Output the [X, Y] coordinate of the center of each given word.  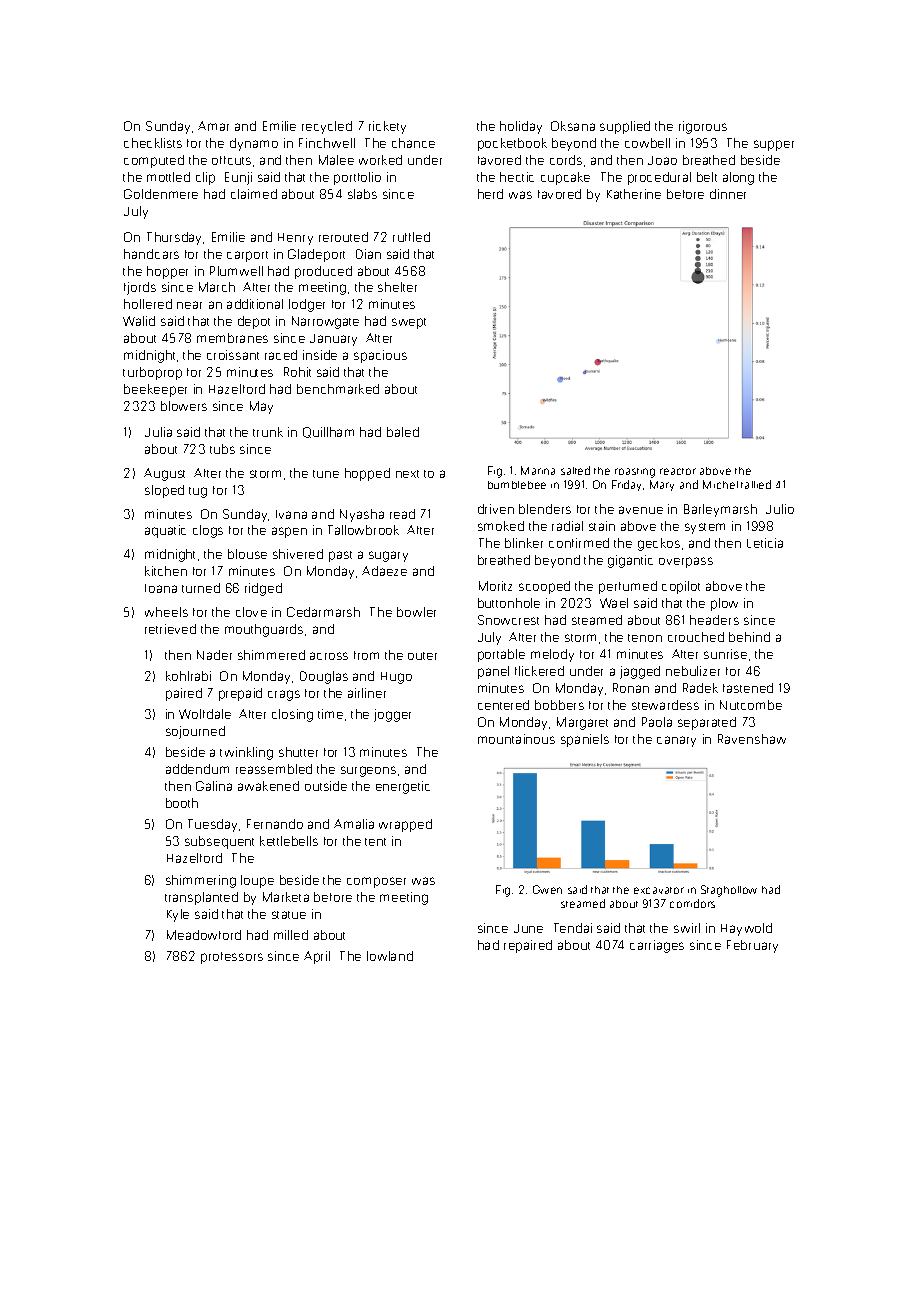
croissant [233, 355]
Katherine [634, 194]
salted [575, 470]
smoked [501, 526]
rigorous [703, 127]
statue [289, 915]
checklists [153, 143]
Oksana [573, 126]
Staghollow [729, 891]
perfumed [628, 587]
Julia [158, 432]
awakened [268, 786]
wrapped [405, 825]
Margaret [582, 723]
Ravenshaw [752, 739]
